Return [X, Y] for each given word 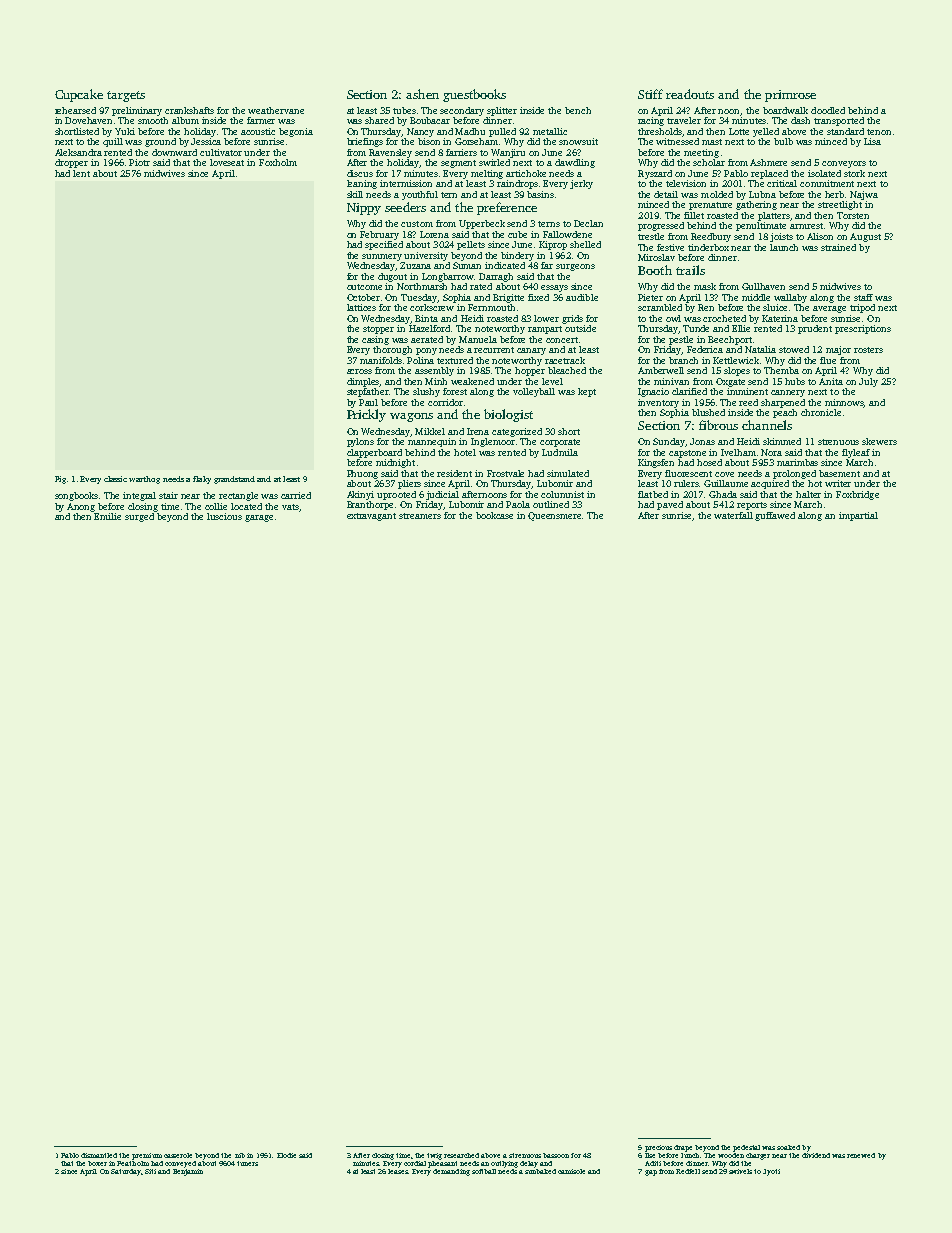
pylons [360, 442]
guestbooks [474, 95]
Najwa [864, 195]
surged [139, 517]
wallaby [790, 298]
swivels [740, 1171]
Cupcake [79, 95]
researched [461, 1155]
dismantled [99, 1155]
